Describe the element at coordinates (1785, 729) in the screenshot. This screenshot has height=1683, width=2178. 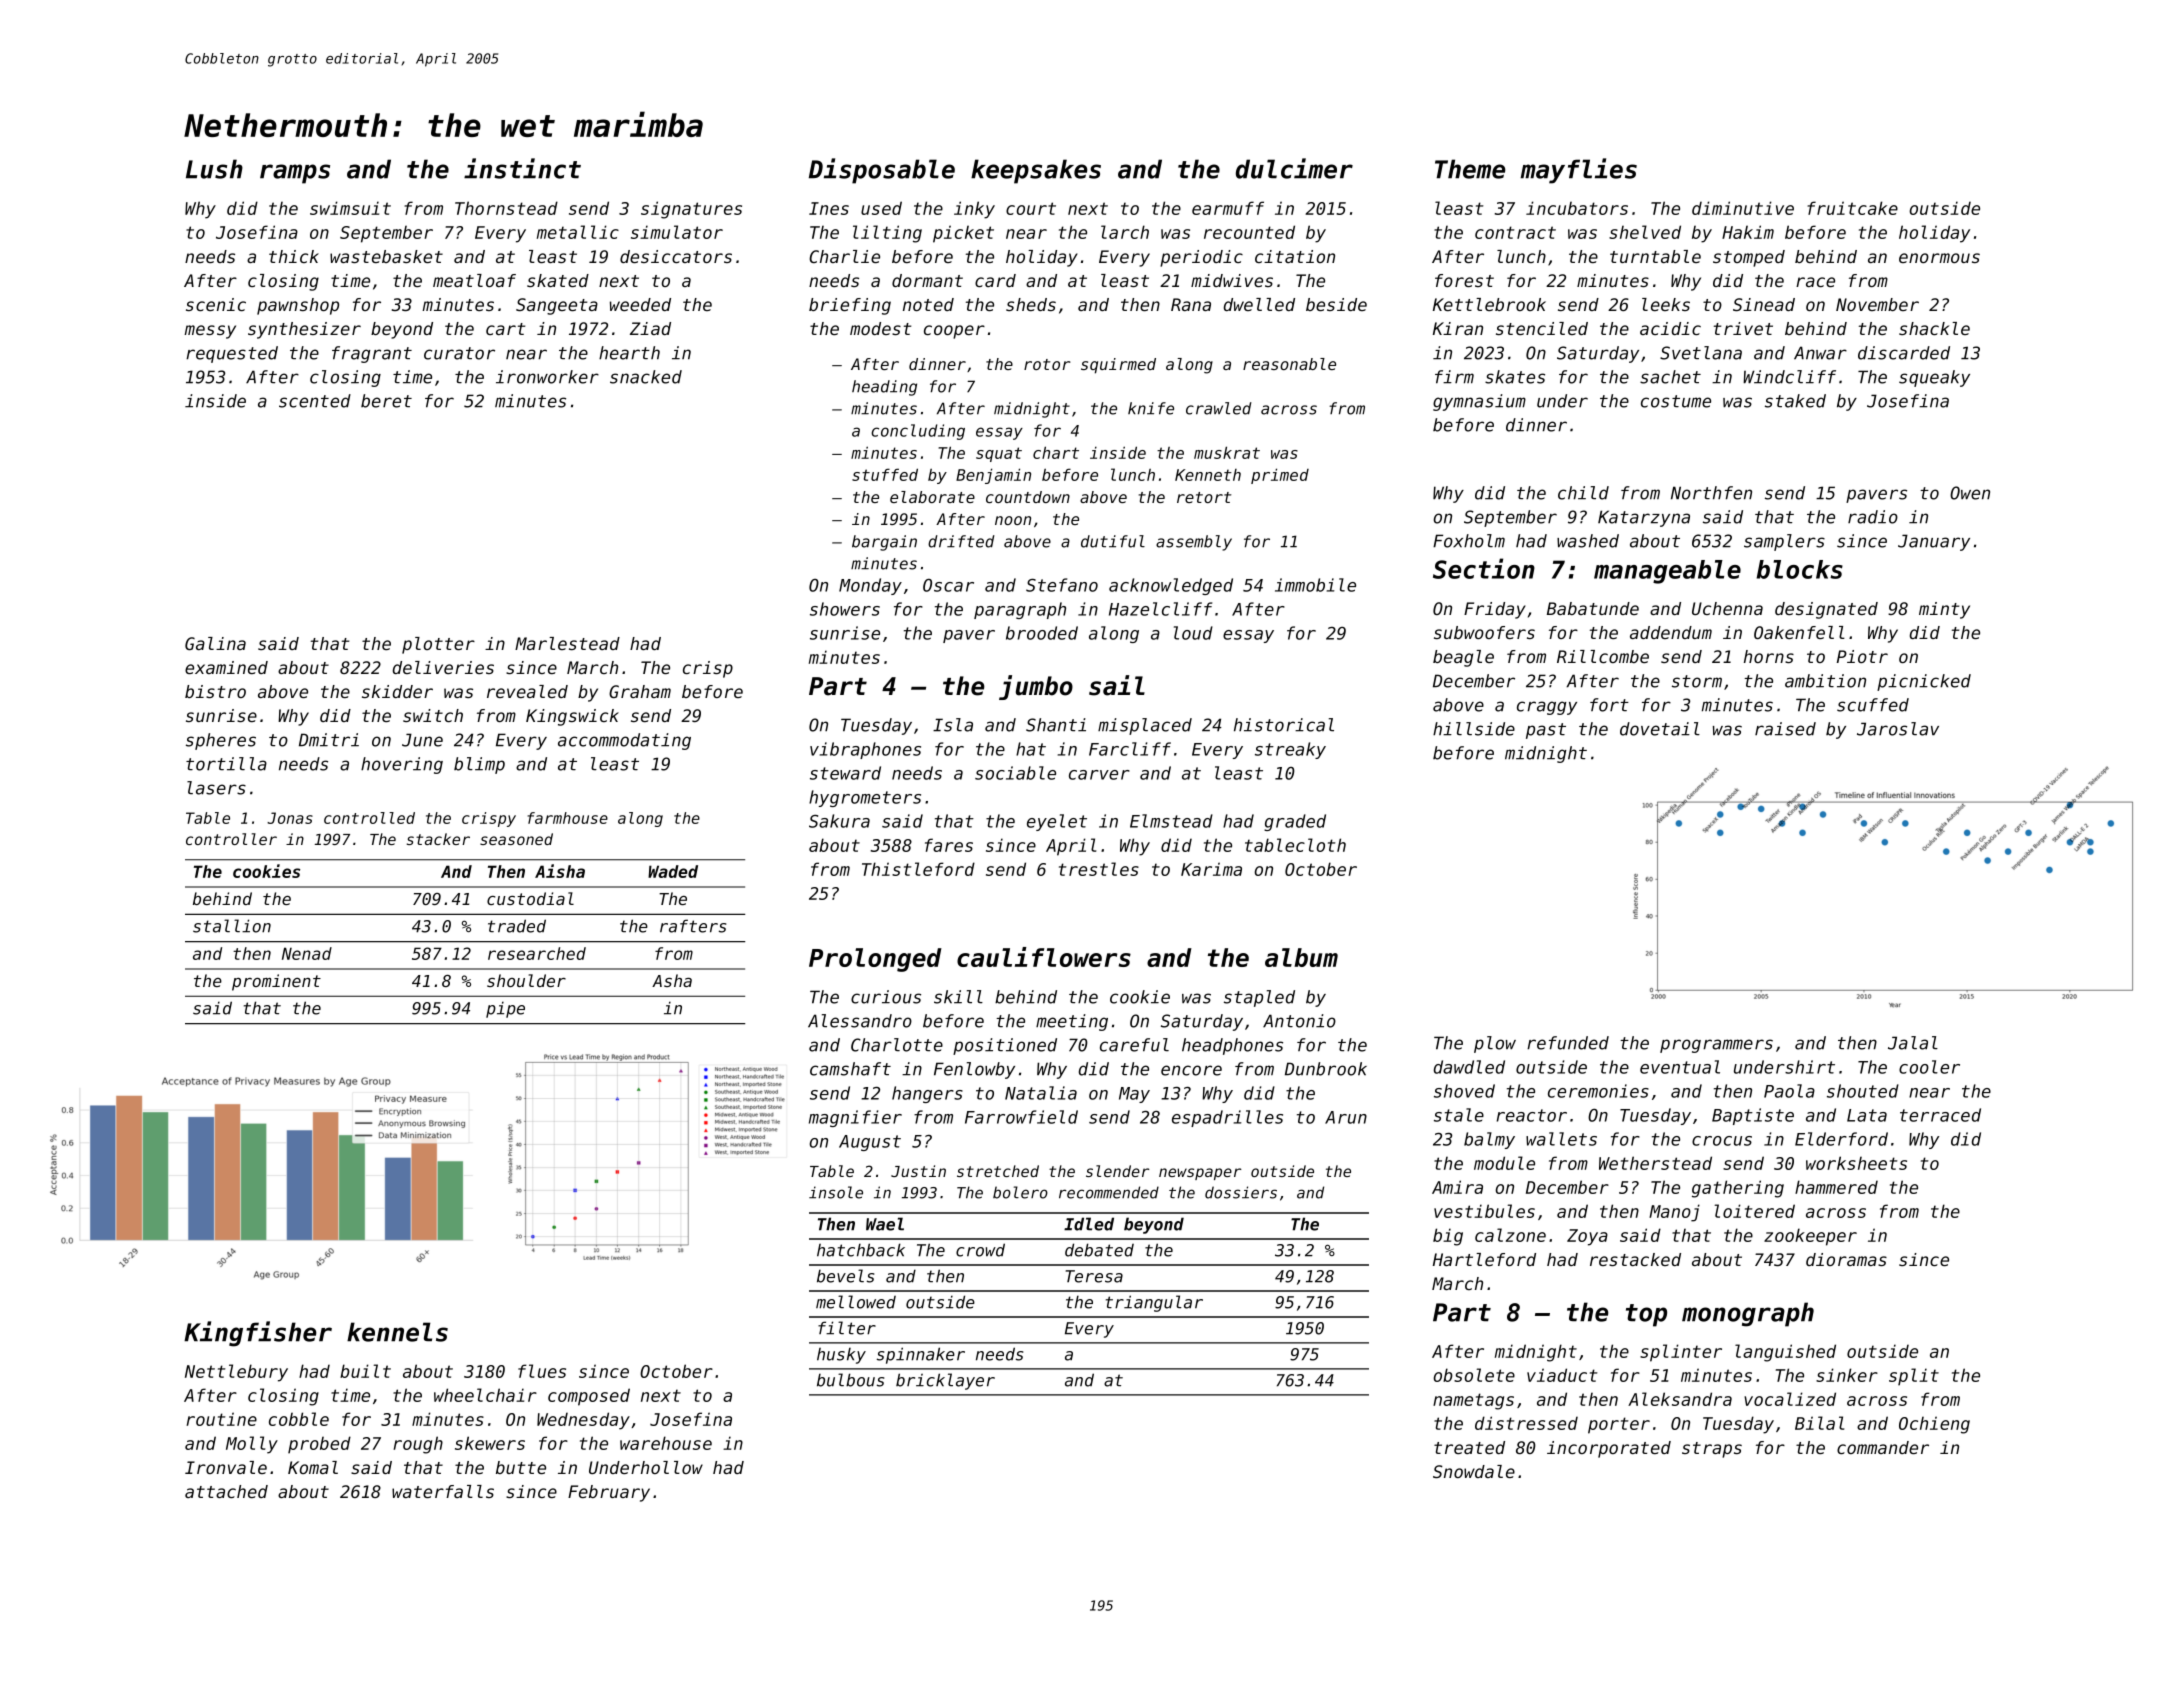
I see `raised` at that location.
